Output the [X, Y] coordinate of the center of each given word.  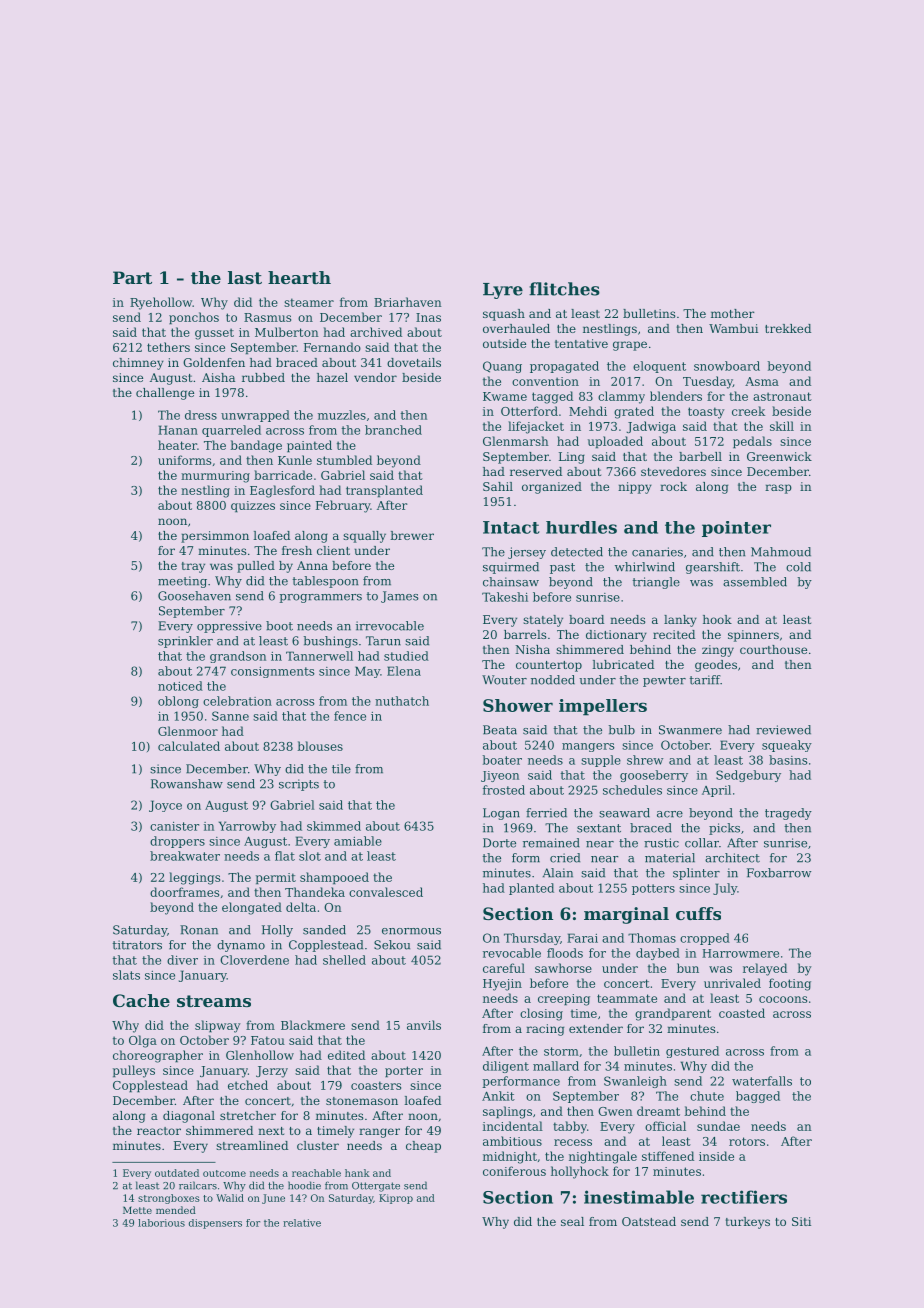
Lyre [503, 291]
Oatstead [649, 1221]
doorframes [184, 892]
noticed [180, 686]
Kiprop [396, 1199]
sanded [324, 930]
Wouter [504, 680]
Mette [137, 1210]
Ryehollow [161, 303]
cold [798, 567]
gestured [692, 1052]
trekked [788, 328]
